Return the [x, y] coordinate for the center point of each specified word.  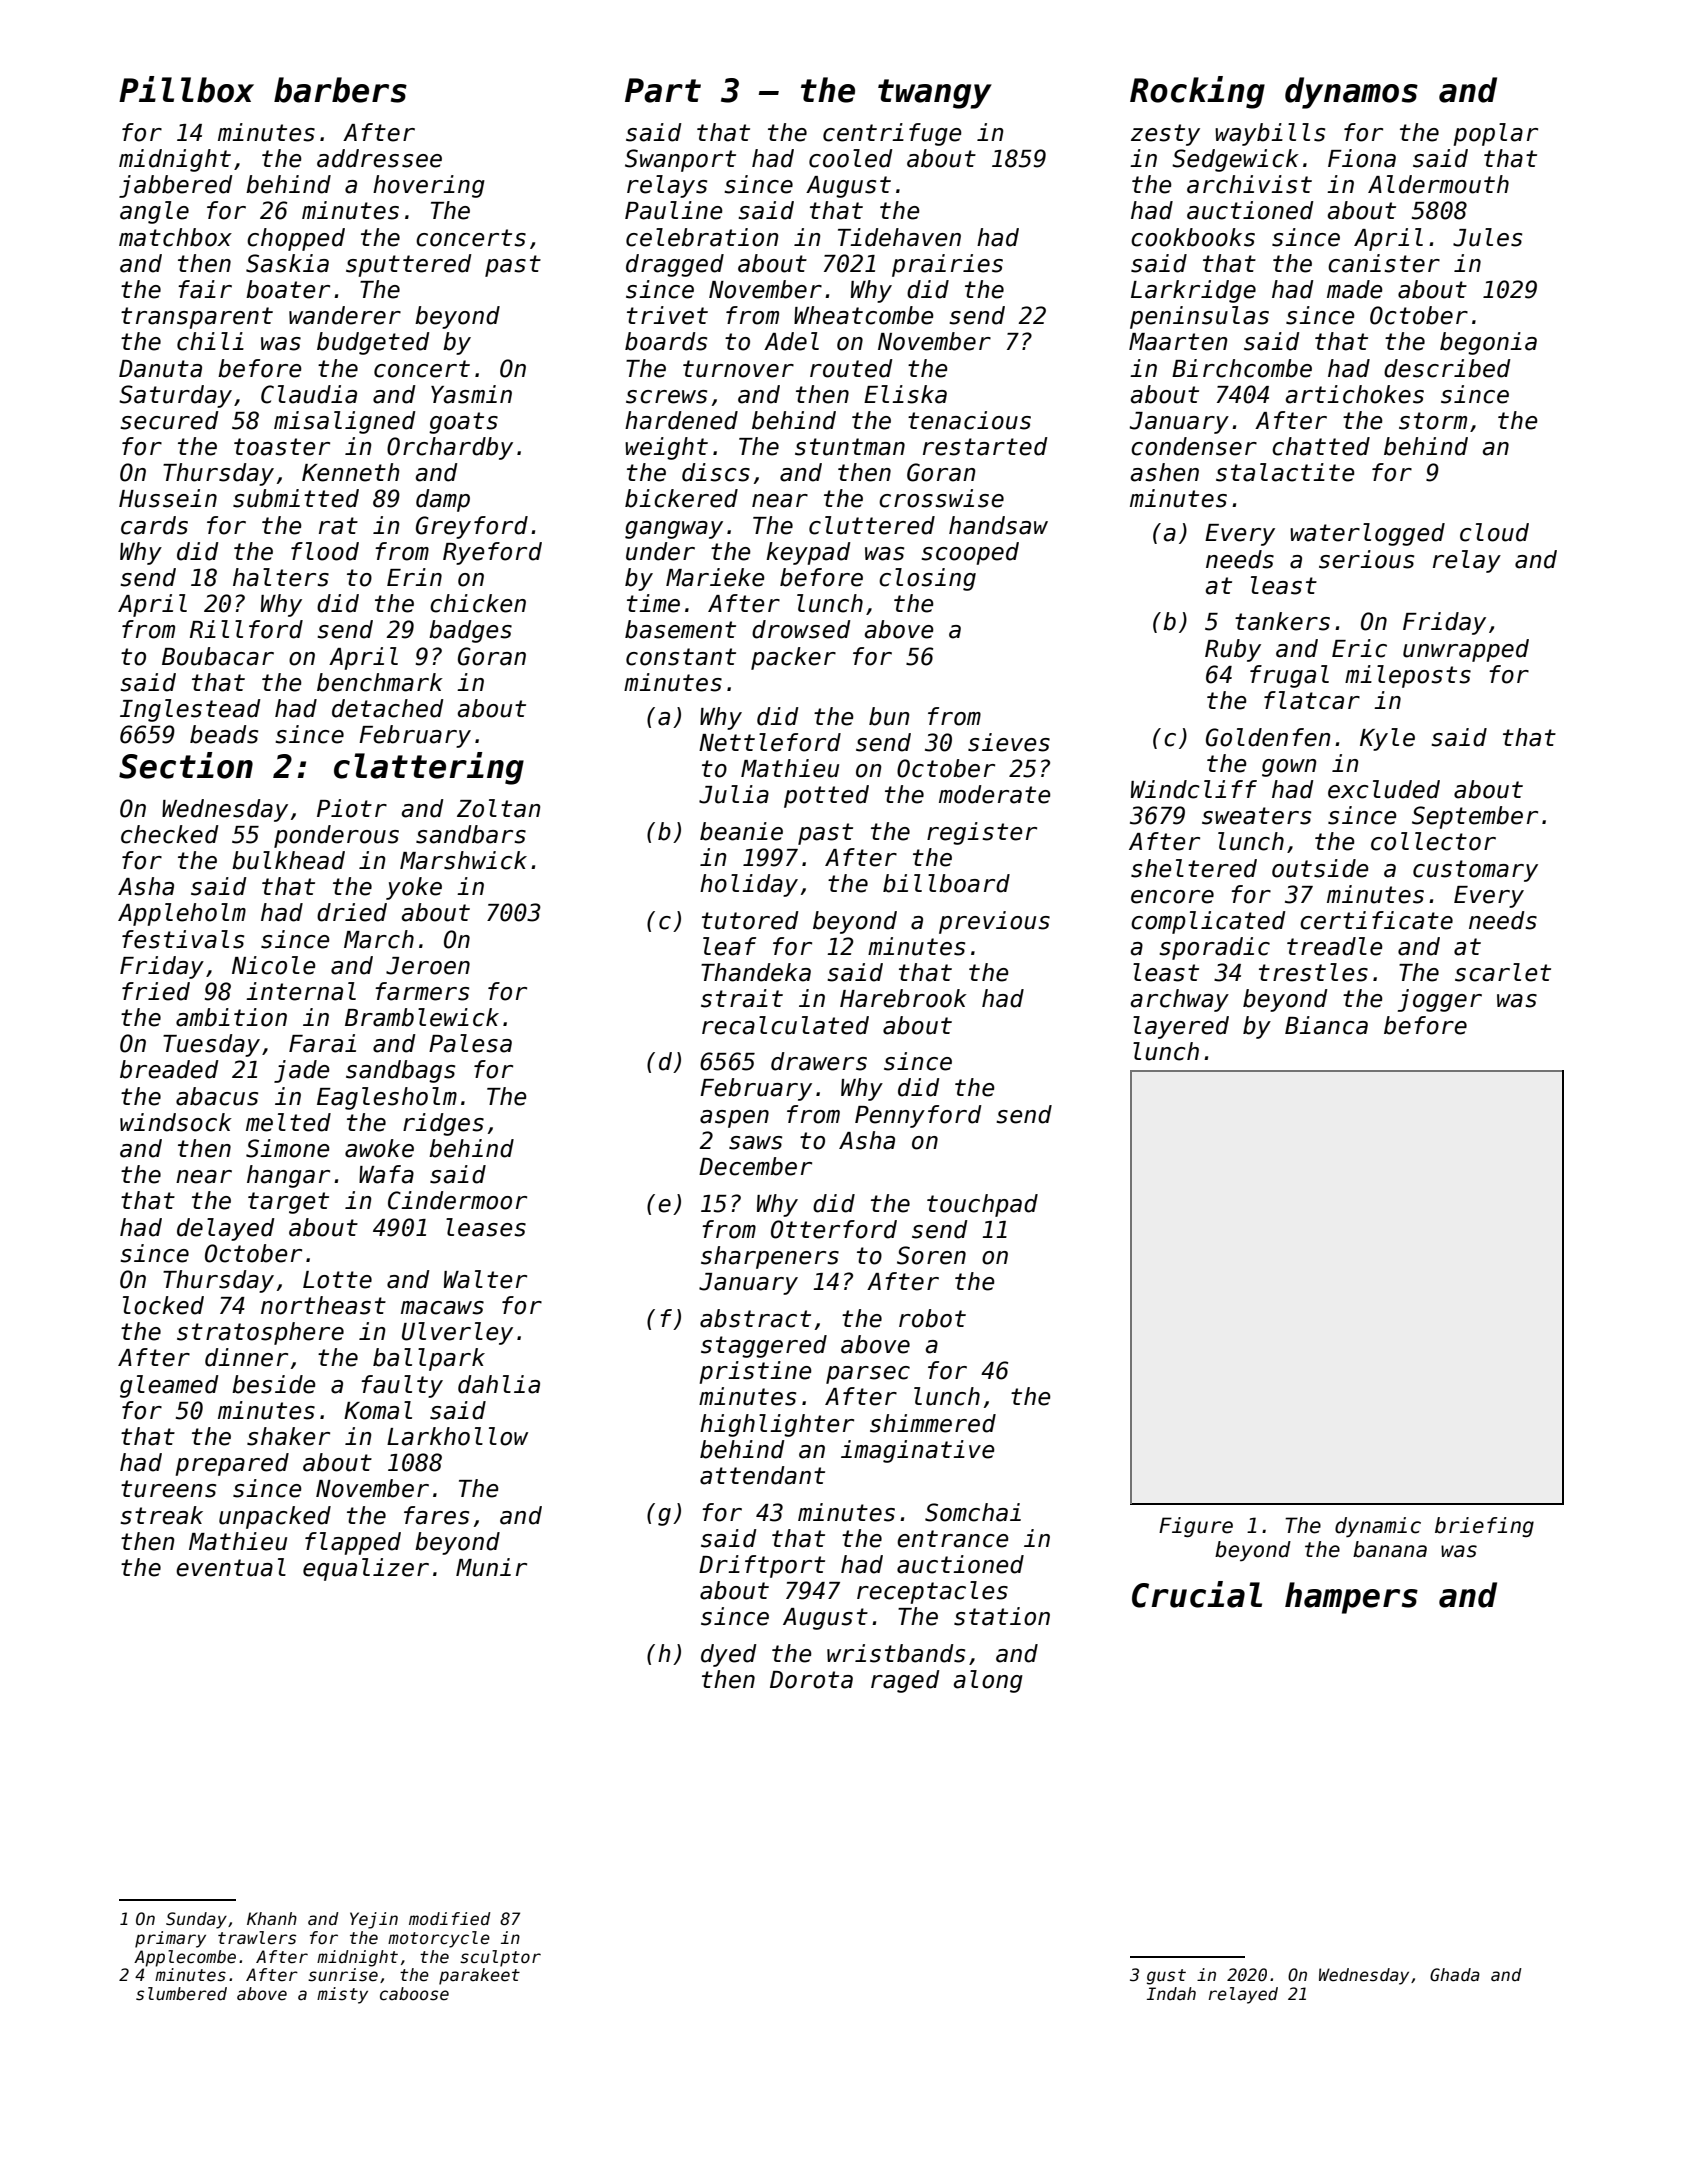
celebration [702, 237]
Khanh [272, 1919]
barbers [340, 90]
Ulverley [457, 1333]
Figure [1196, 1527]
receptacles [932, 1592]
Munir [491, 1567]
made [1355, 289]
